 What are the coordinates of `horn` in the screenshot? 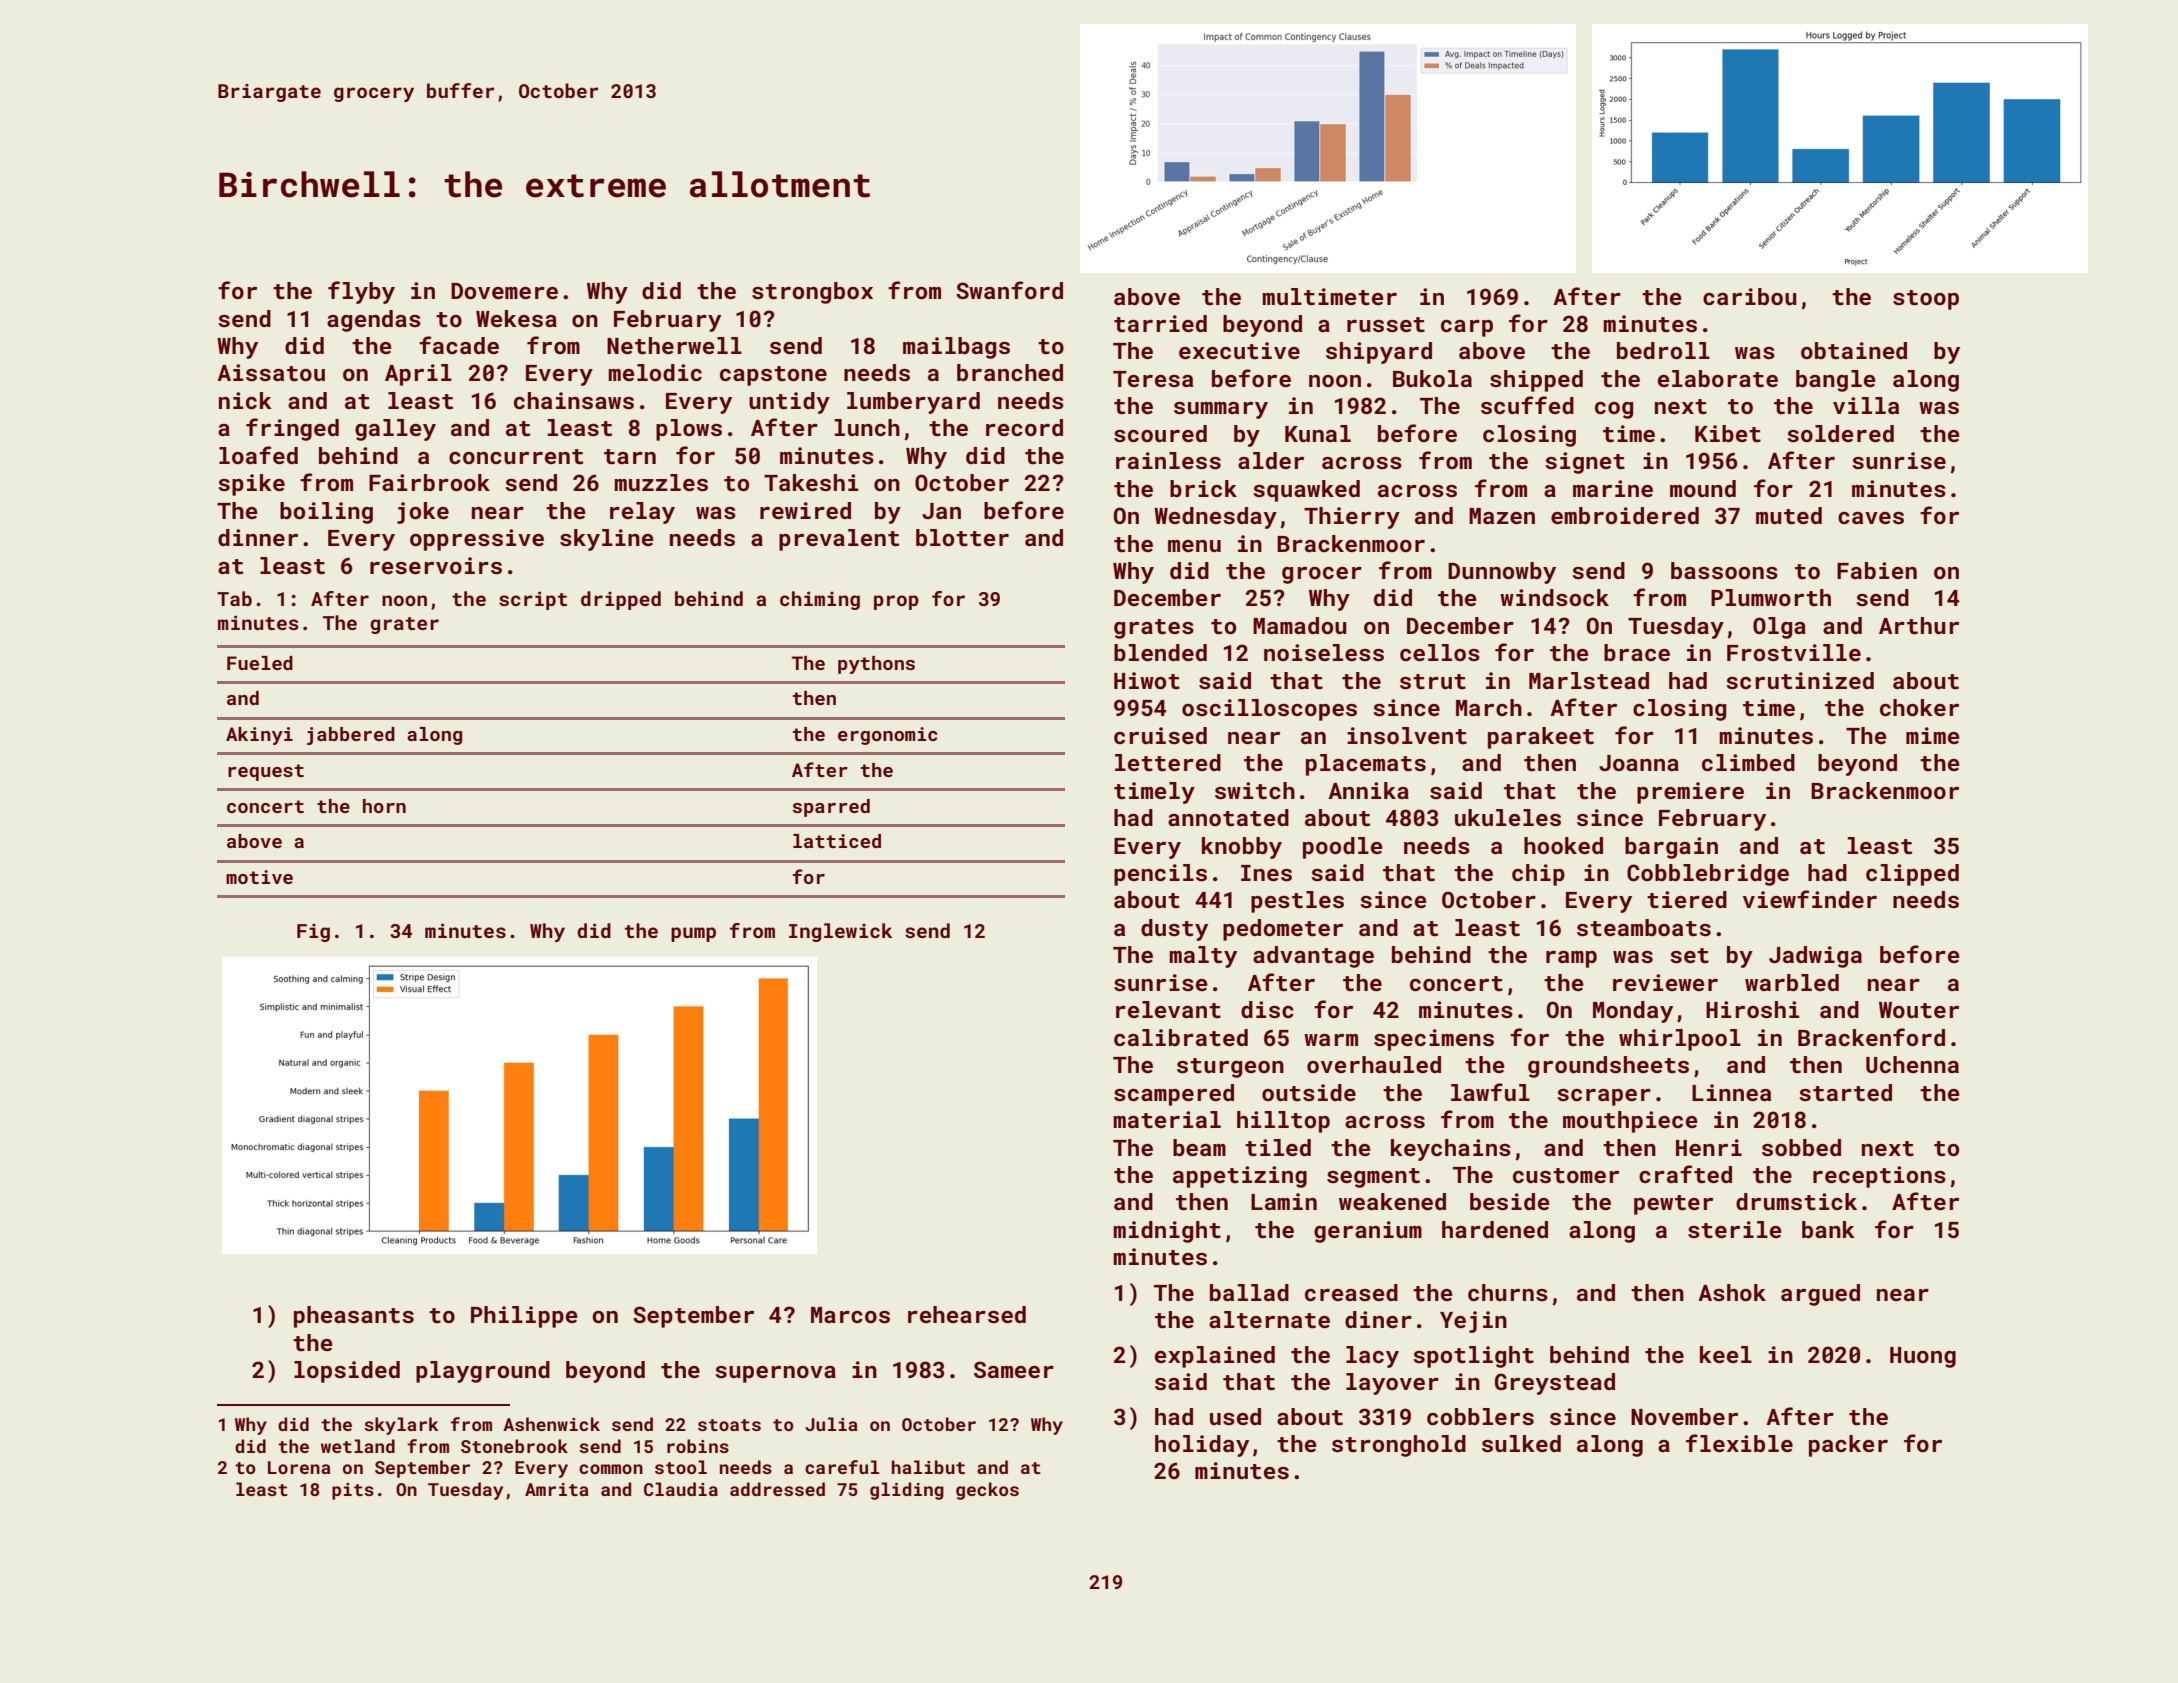 It's located at (384, 806).
